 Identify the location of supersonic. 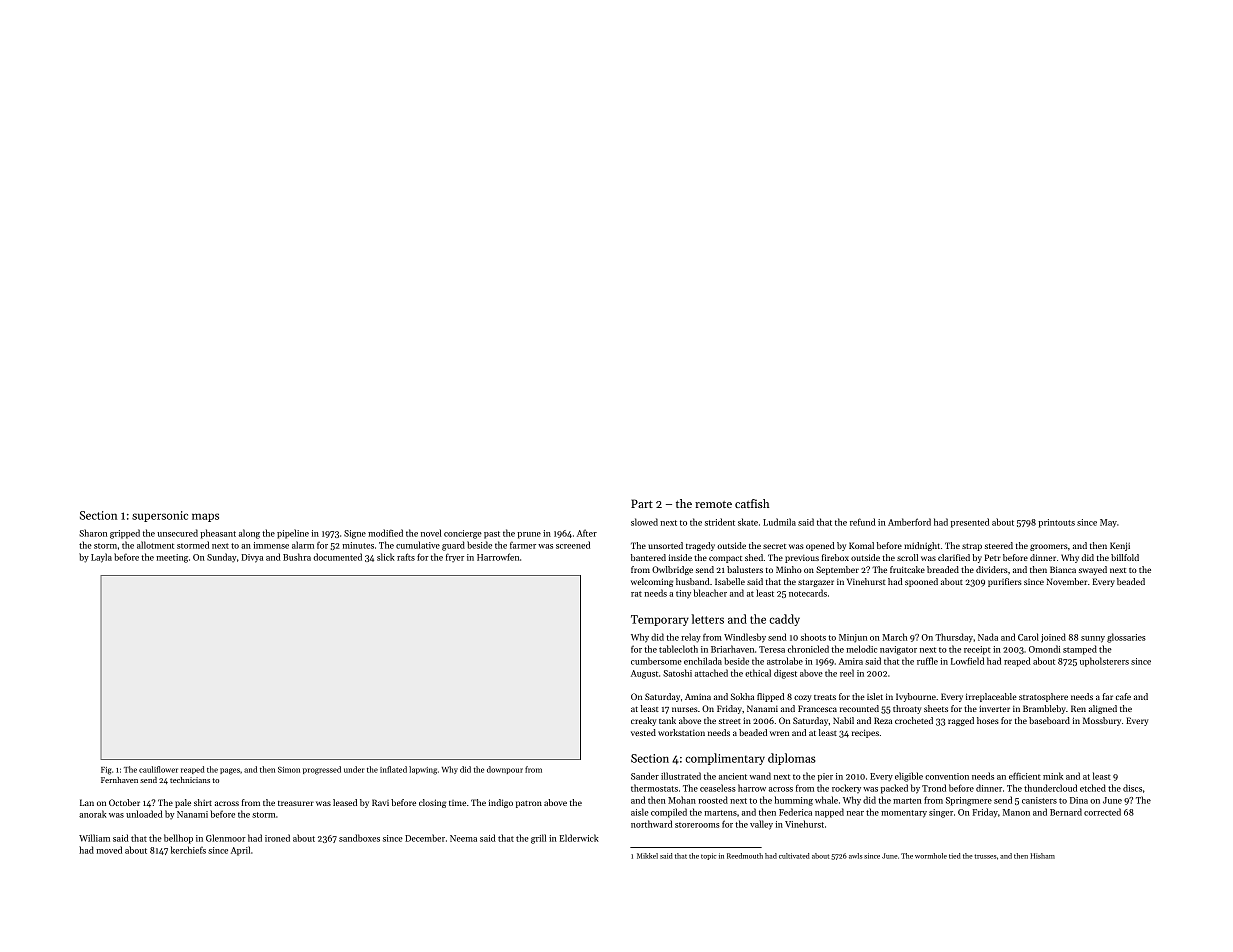
(160, 516).
